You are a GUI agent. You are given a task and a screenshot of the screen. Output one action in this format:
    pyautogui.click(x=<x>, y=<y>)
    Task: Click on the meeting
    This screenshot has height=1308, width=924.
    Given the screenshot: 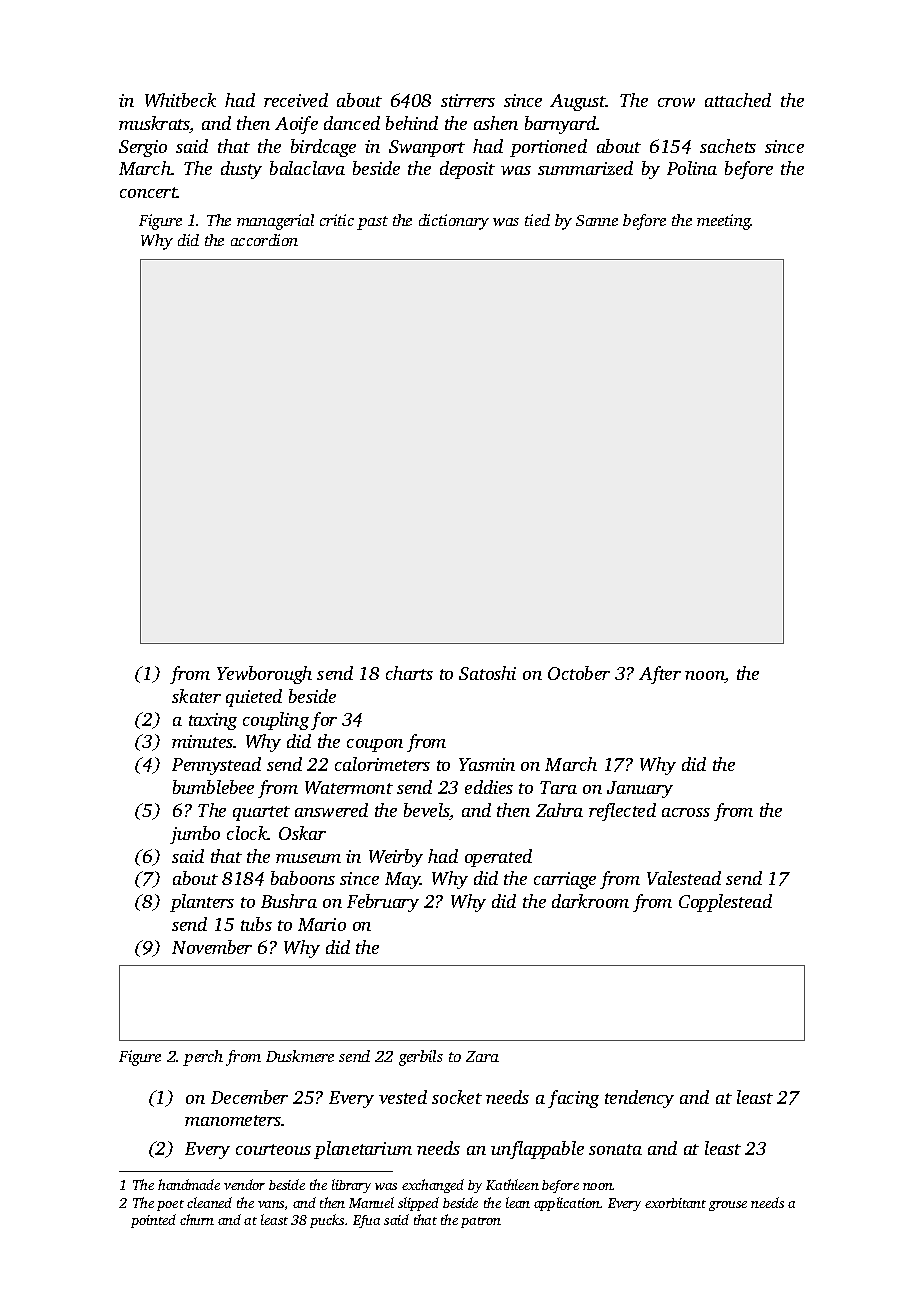 What is the action you would take?
    pyautogui.click(x=724, y=222)
